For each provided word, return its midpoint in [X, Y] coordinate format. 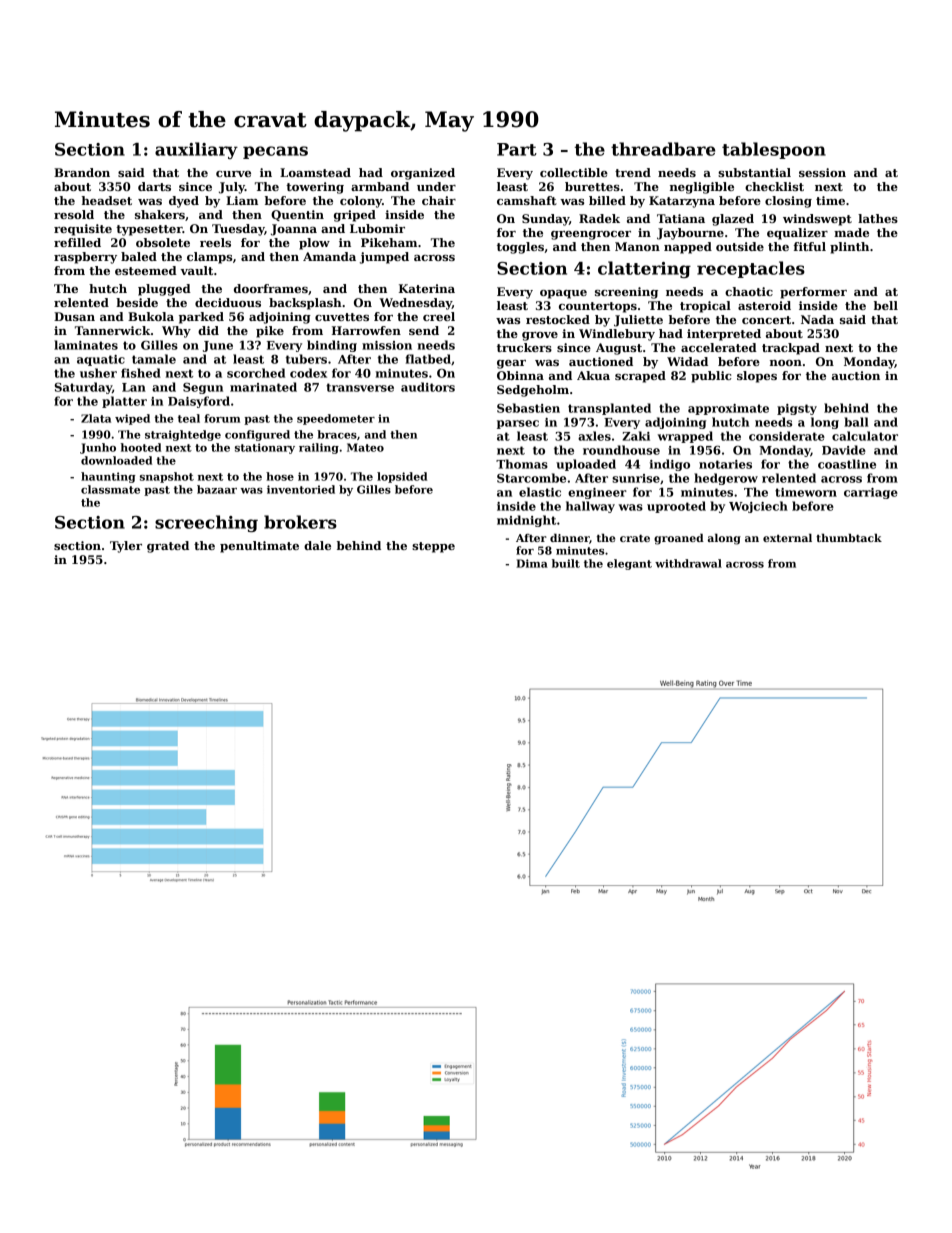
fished [141, 373]
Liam [242, 200]
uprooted [676, 507]
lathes [878, 218]
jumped [384, 258]
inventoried [301, 489]
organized [423, 174]
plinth [849, 248]
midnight [526, 521]
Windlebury [617, 335]
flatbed [428, 359]
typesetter [149, 230]
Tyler [126, 547]
